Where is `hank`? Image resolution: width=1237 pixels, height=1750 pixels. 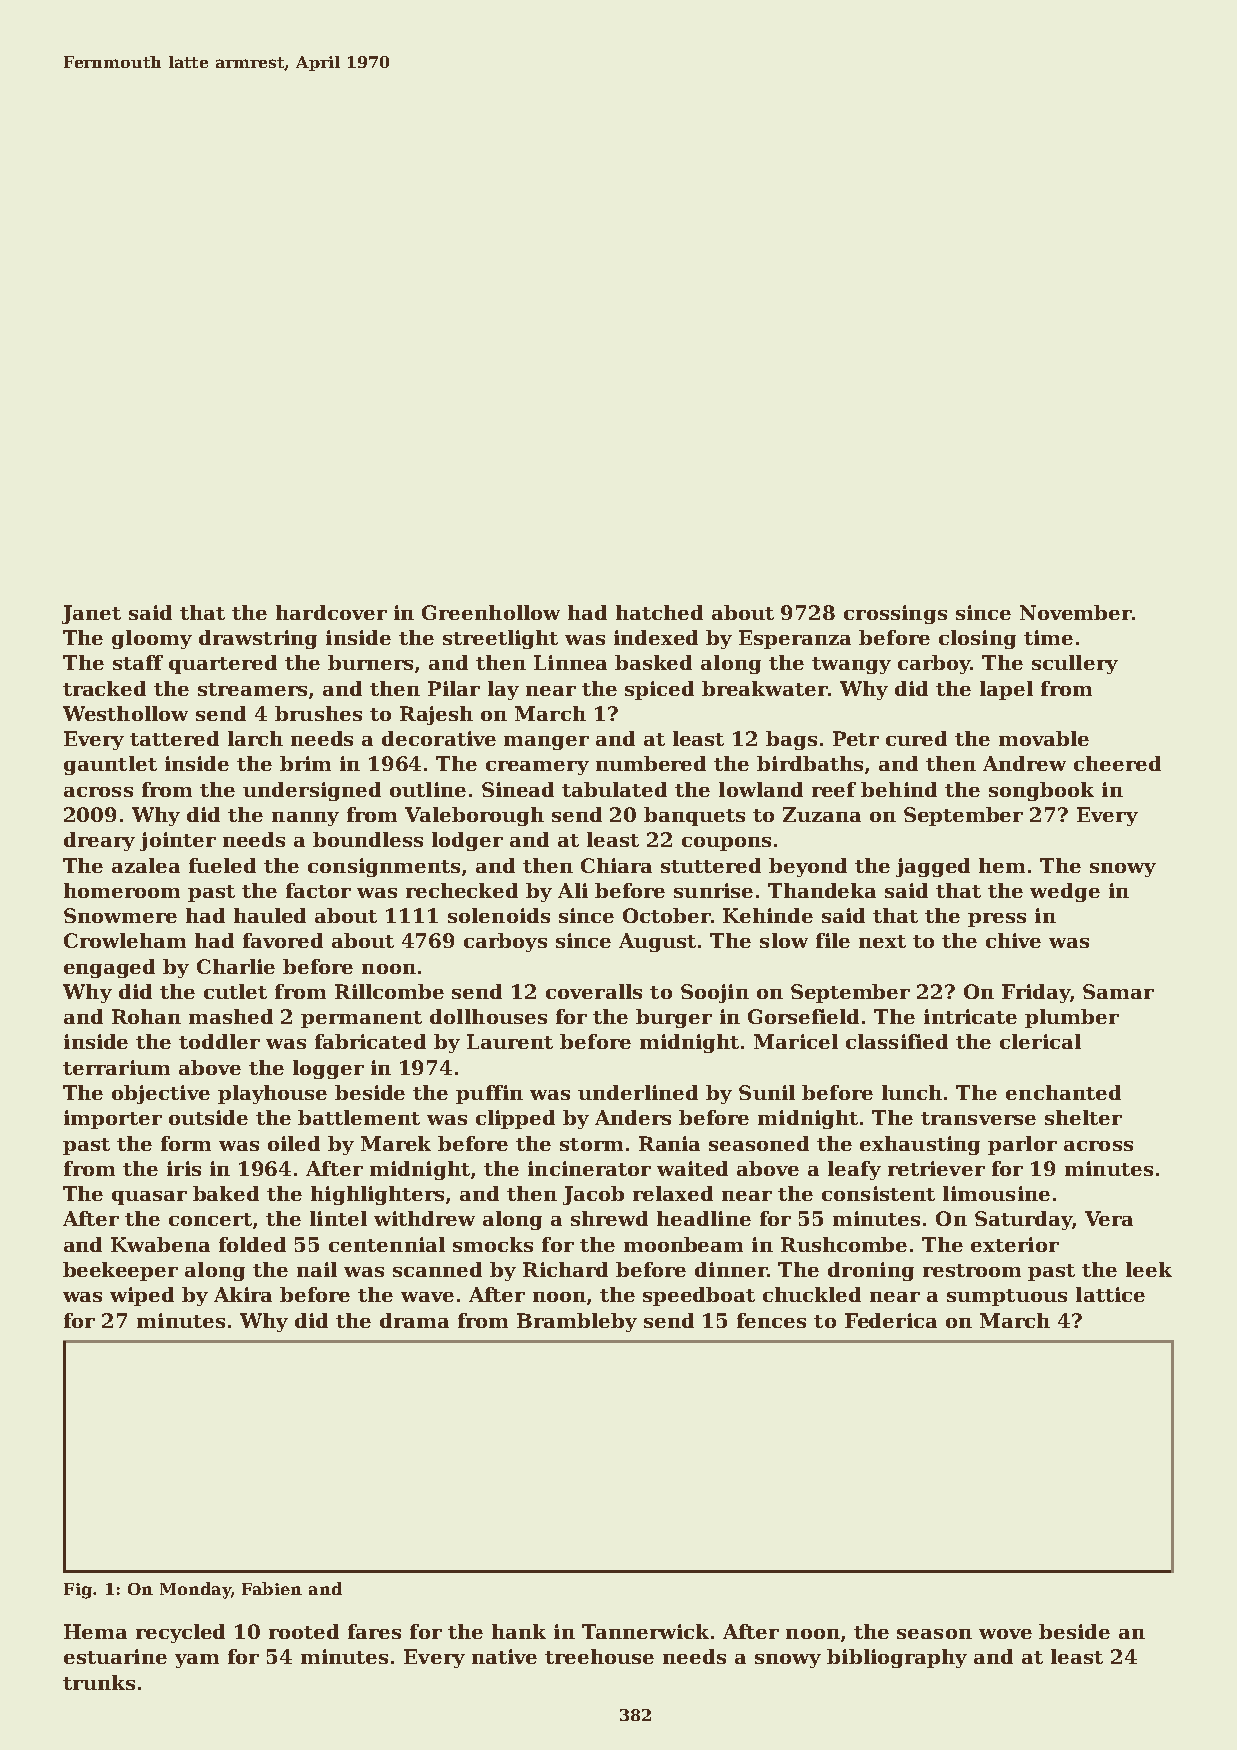
hank is located at coordinates (519, 1631).
